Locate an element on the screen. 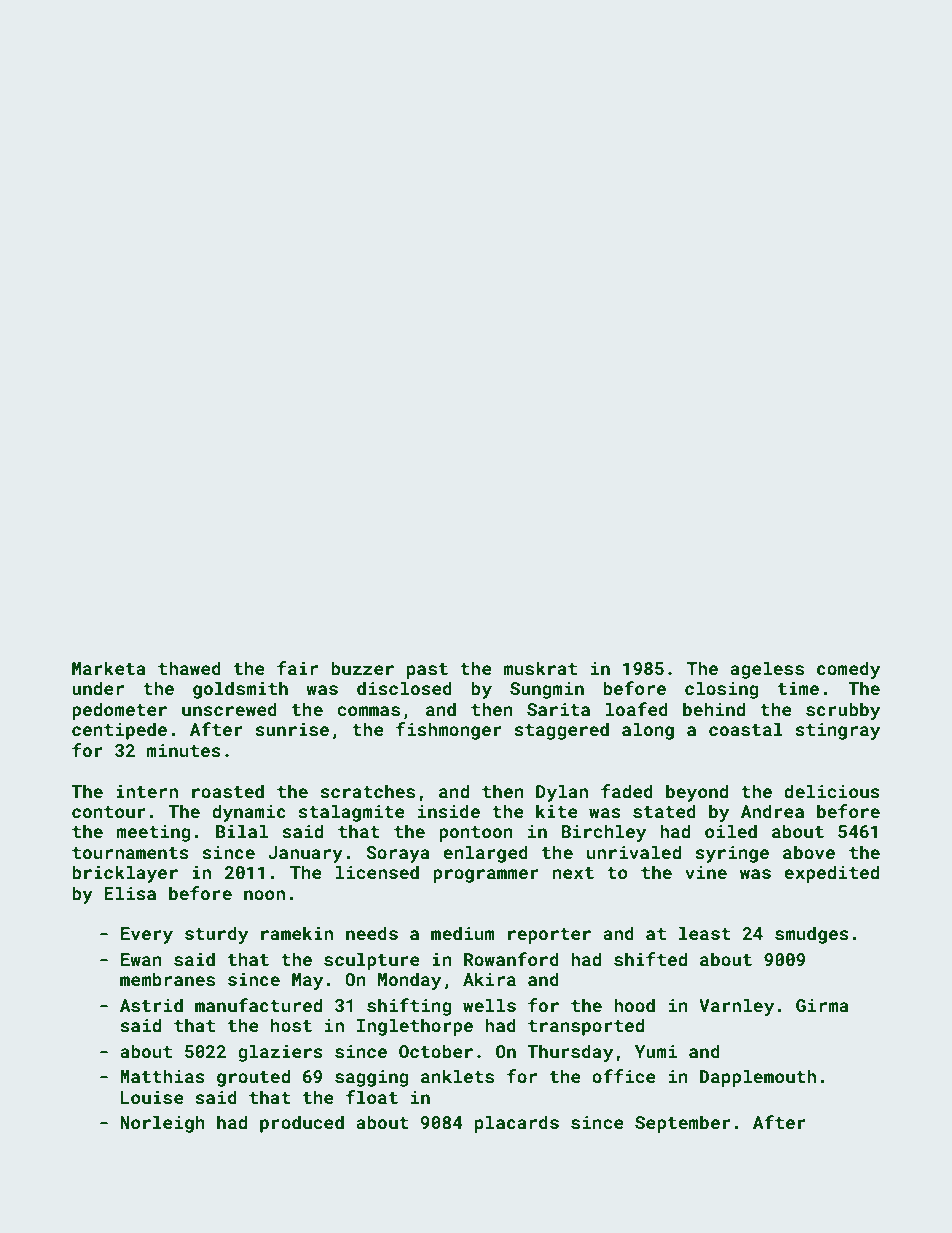  smudges is located at coordinates (812, 935).
